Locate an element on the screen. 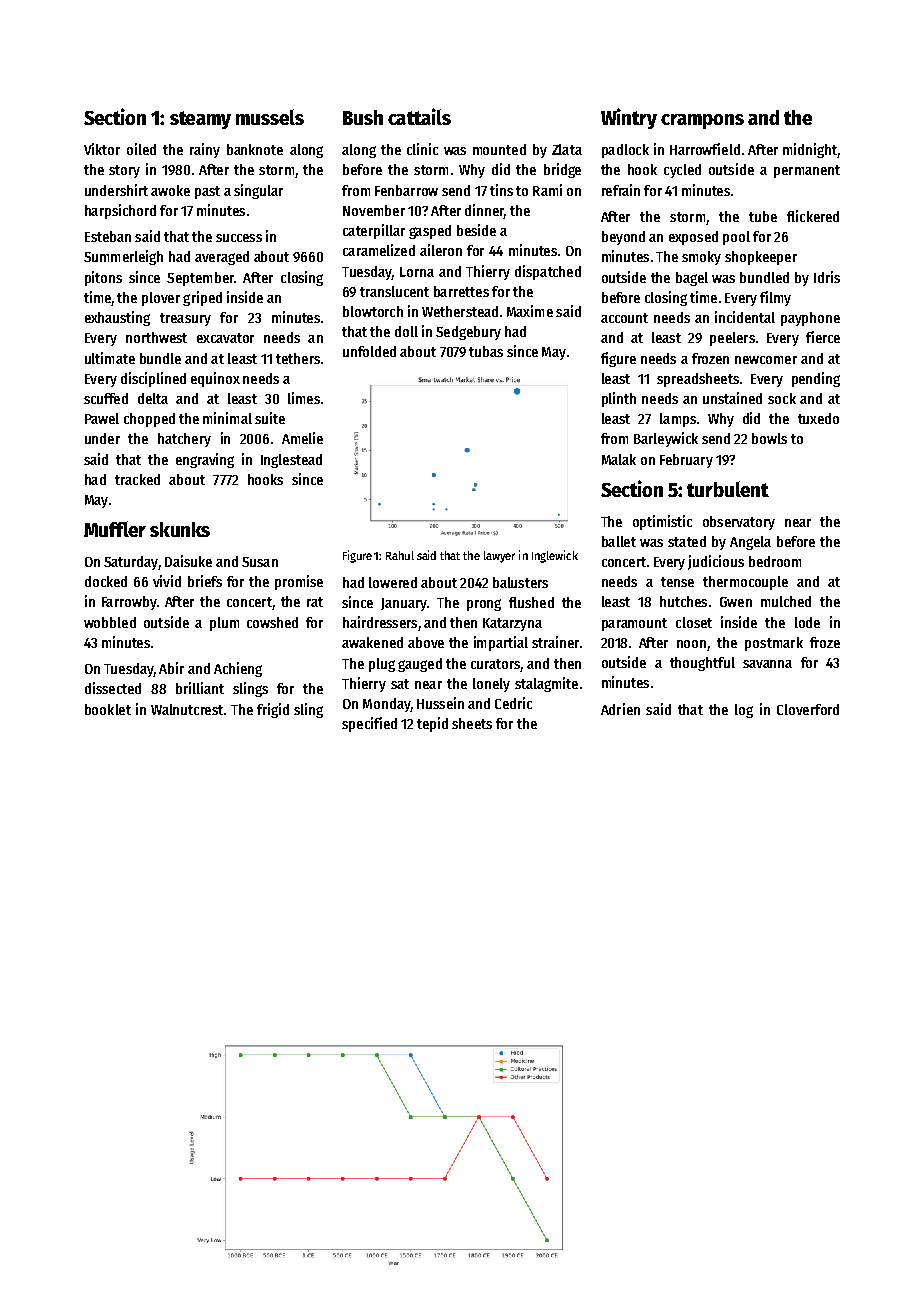  limes is located at coordinates (304, 398).
